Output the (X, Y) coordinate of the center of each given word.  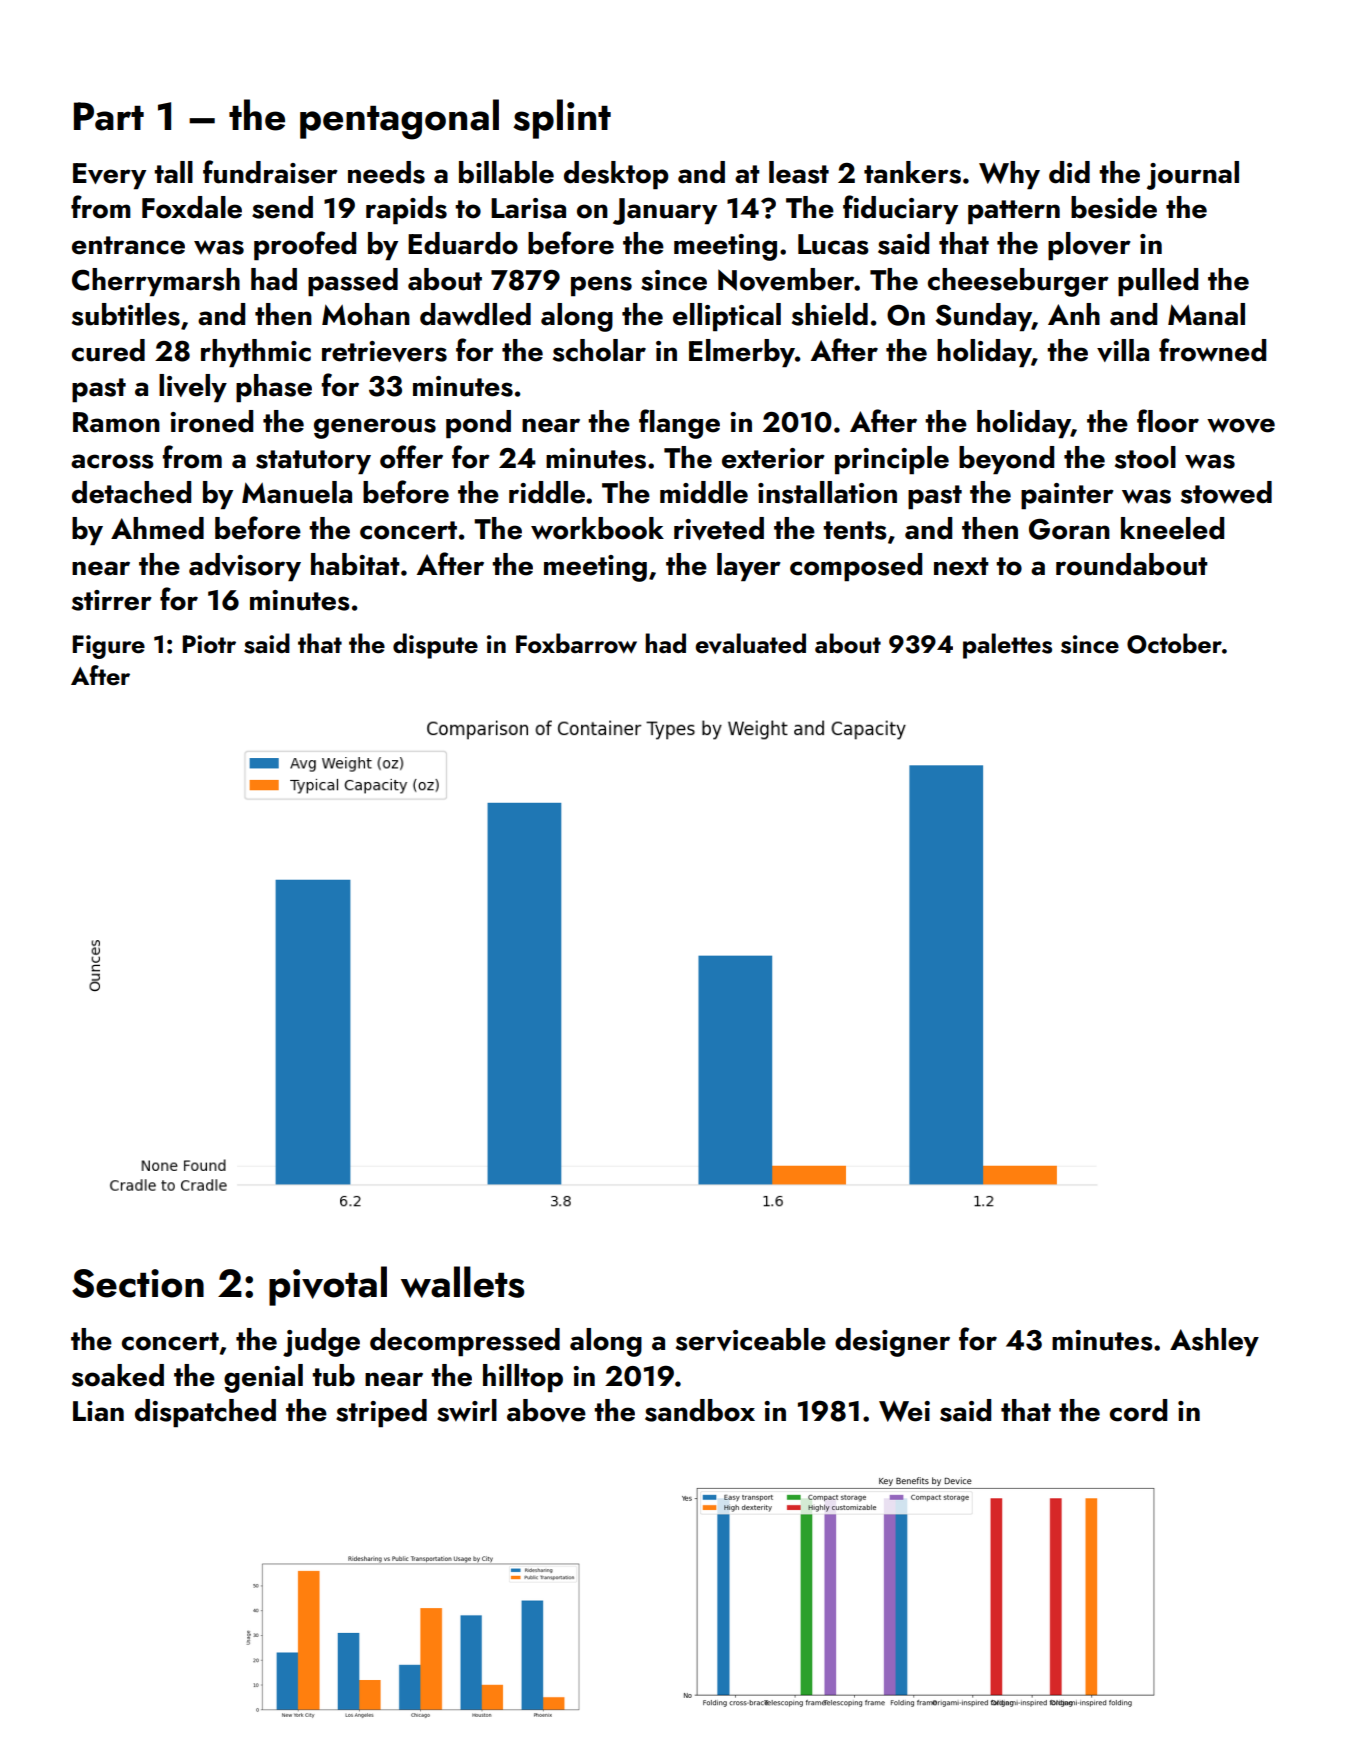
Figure (109, 647)
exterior (773, 458)
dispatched (205, 1413)
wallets (463, 1282)
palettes (1007, 646)
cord (1138, 1410)
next (961, 566)
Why (1009, 175)
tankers (912, 172)
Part (109, 116)
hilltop (523, 1378)
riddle (547, 492)
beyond (1006, 460)
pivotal (328, 1286)
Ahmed (157, 528)
